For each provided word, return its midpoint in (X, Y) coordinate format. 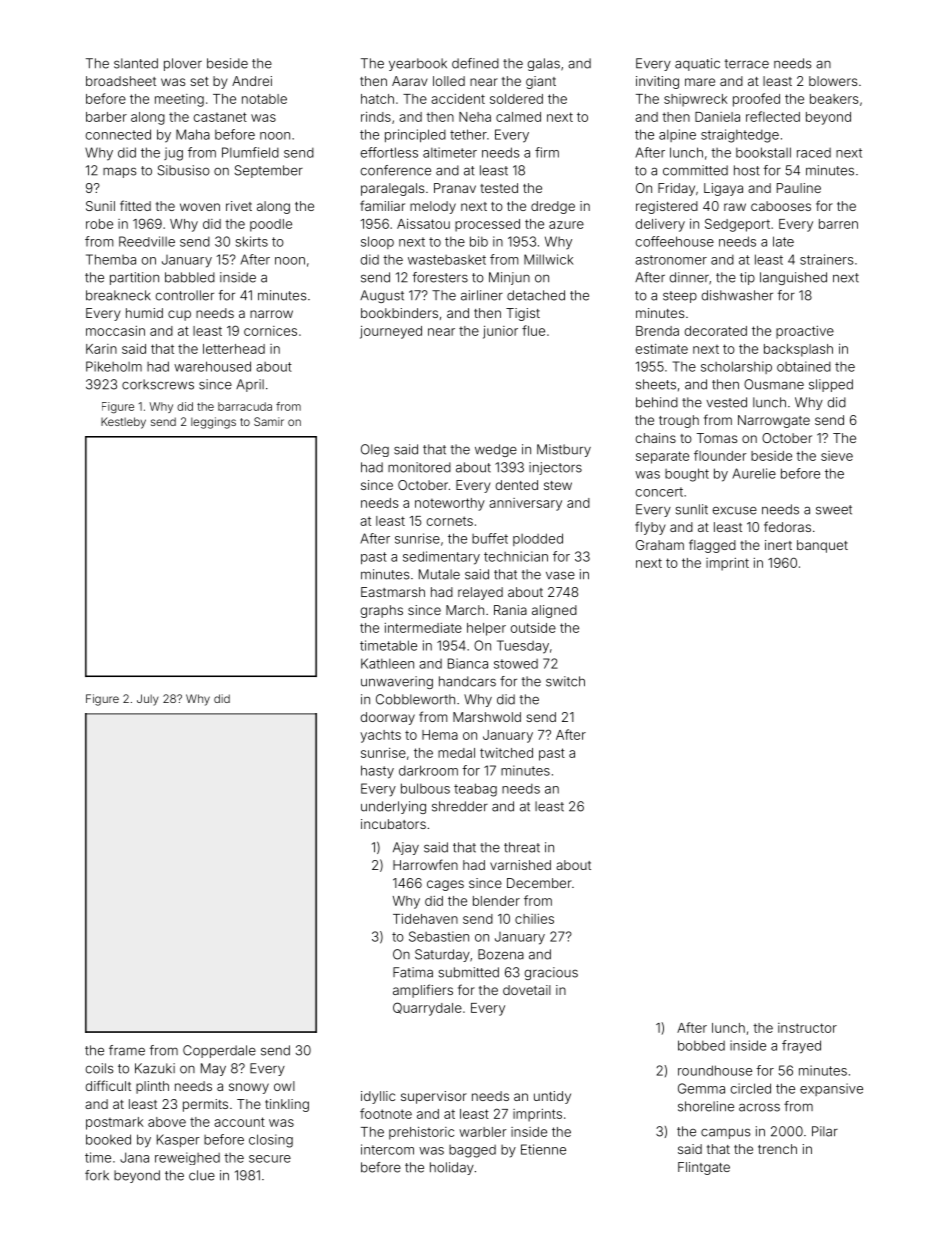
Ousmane (774, 384)
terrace (747, 64)
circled (751, 1088)
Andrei (252, 81)
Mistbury (564, 450)
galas (544, 64)
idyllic (378, 1097)
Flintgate (704, 1168)
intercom (387, 1149)
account (239, 1122)
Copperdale (219, 1051)
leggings (213, 423)
